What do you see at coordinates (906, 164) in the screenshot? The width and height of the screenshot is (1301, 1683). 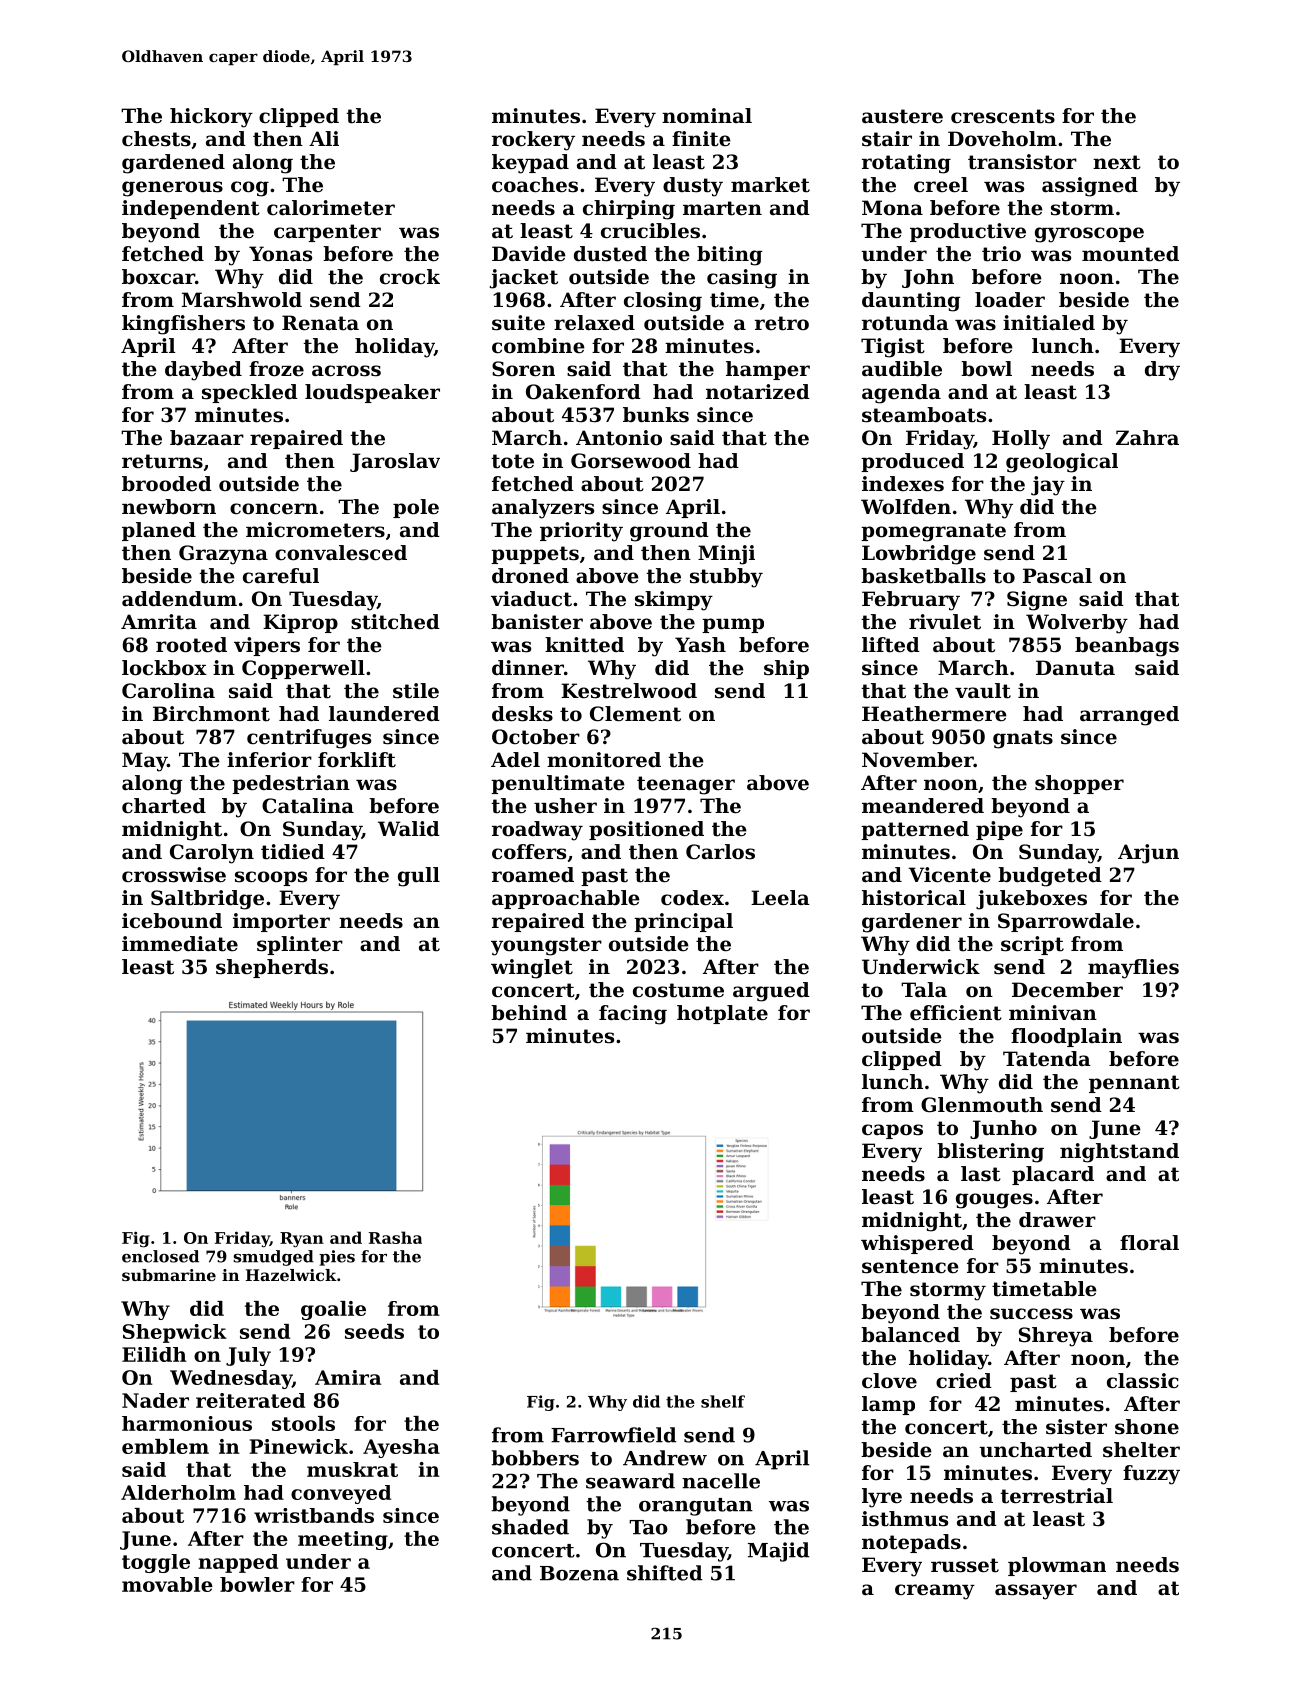 I see `rotating` at bounding box center [906, 164].
